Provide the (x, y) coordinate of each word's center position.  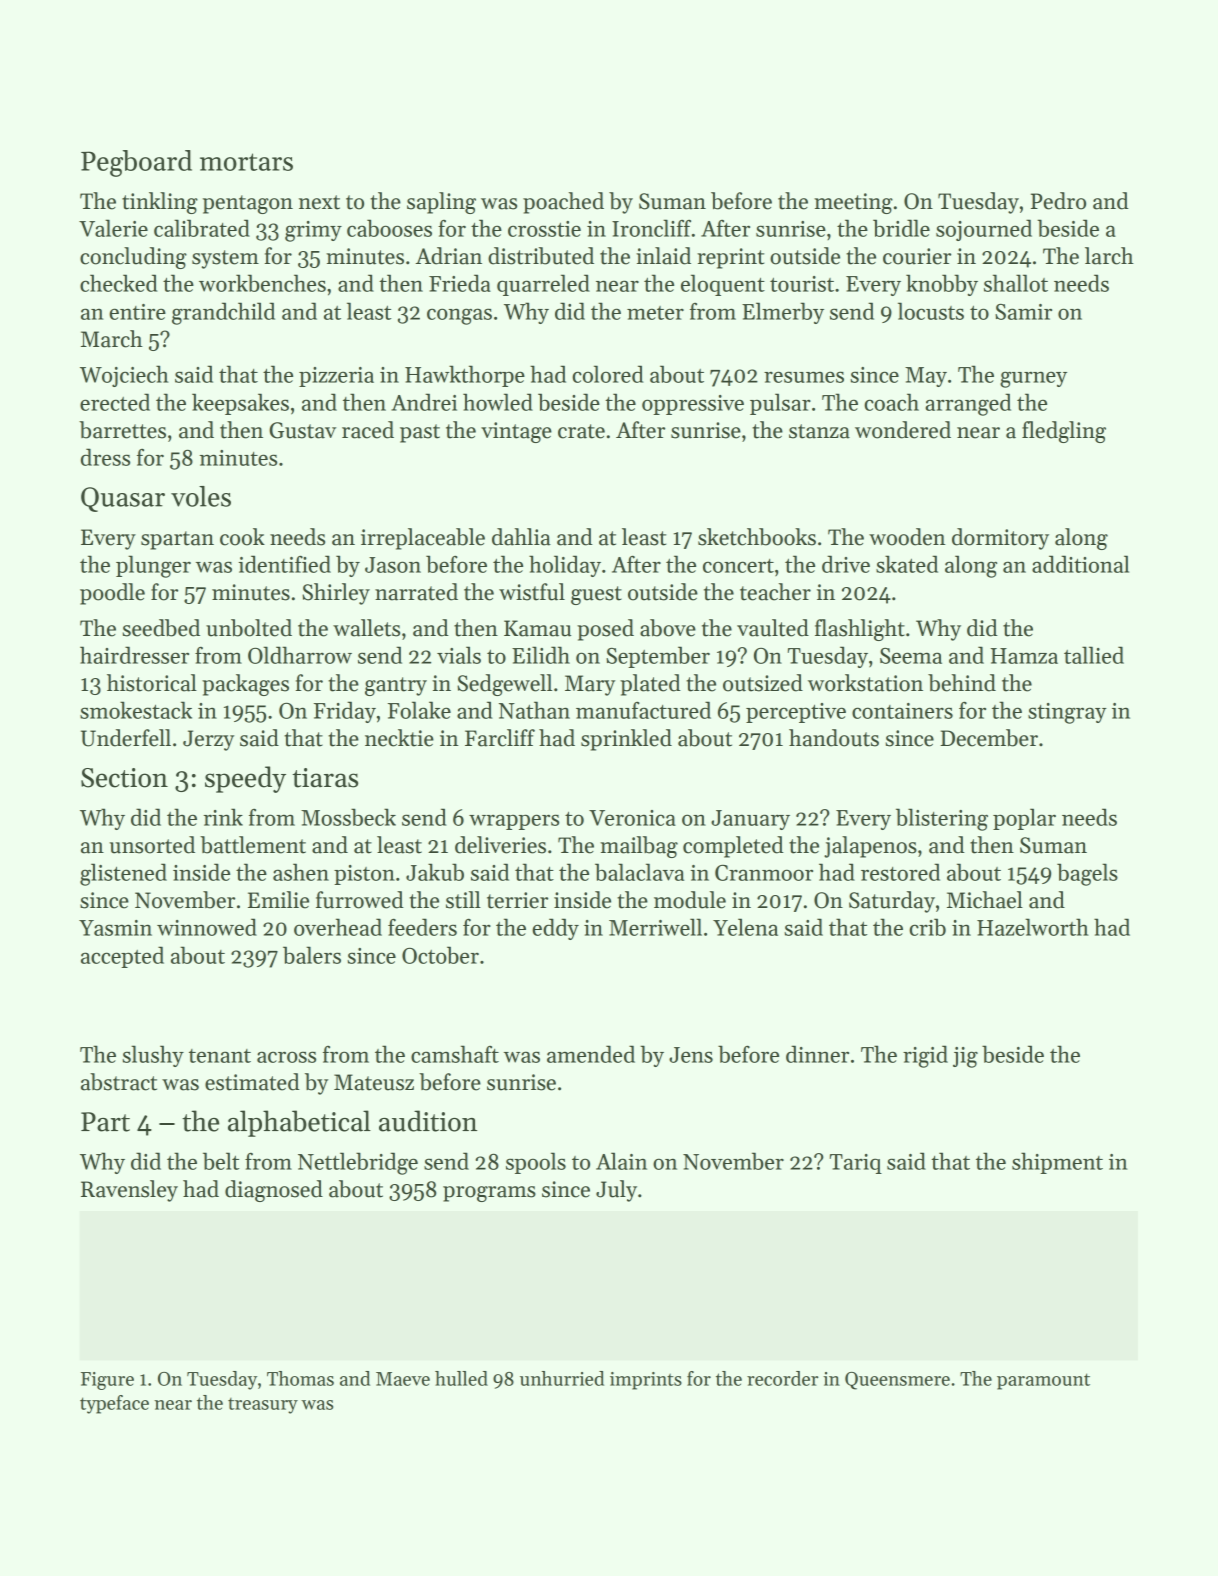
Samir (1023, 312)
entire (137, 312)
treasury (263, 1406)
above (668, 628)
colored (607, 374)
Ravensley (129, 1191)
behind (962, 683)
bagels (1087, 874)
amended (591, 1054)
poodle (112, 594)
